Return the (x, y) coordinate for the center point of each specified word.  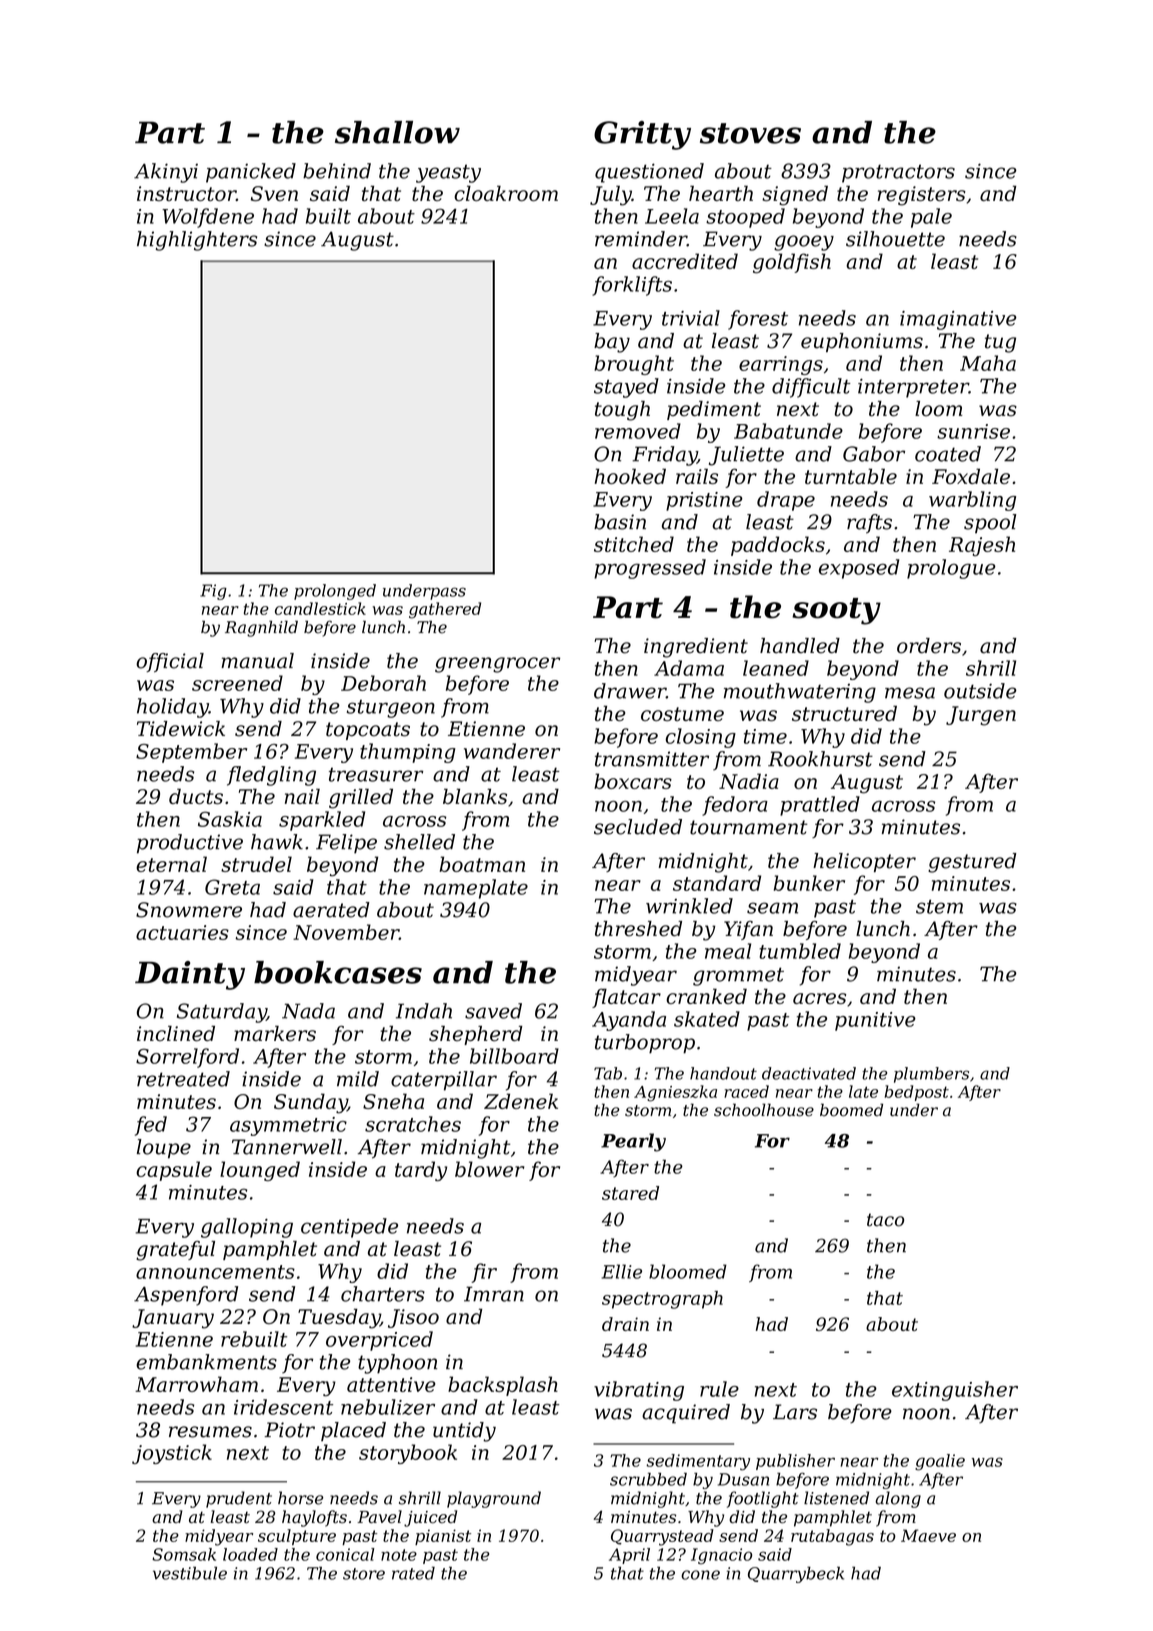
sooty (836, 611)
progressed (650, 569)
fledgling (271, 776)
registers (922, 196)
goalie (940, 1462)
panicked (251, 173)
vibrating (639, 1391)
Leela (672, 216)
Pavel (379, 1517)
